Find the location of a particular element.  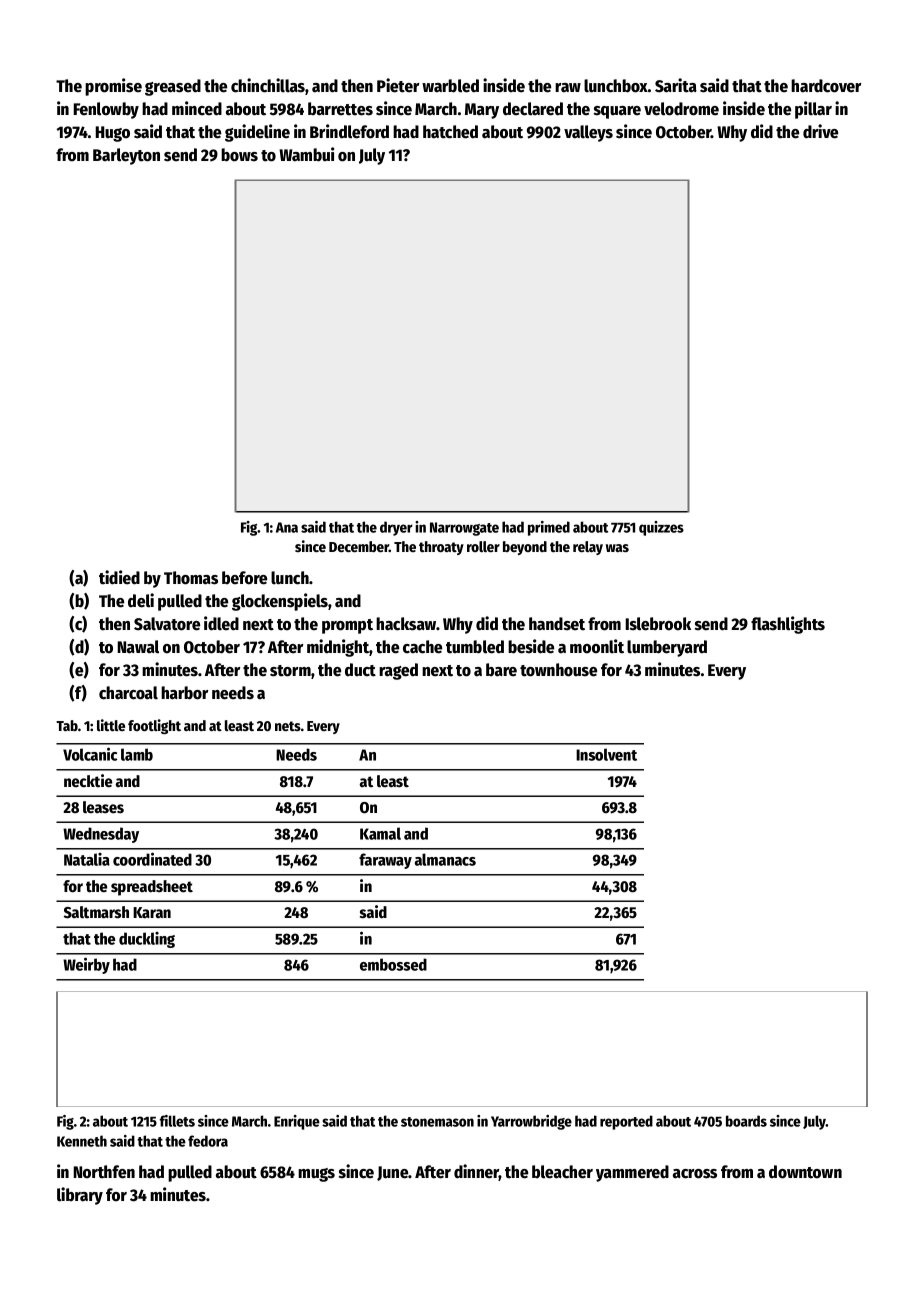

library is located at coordinates (80, 1196).
